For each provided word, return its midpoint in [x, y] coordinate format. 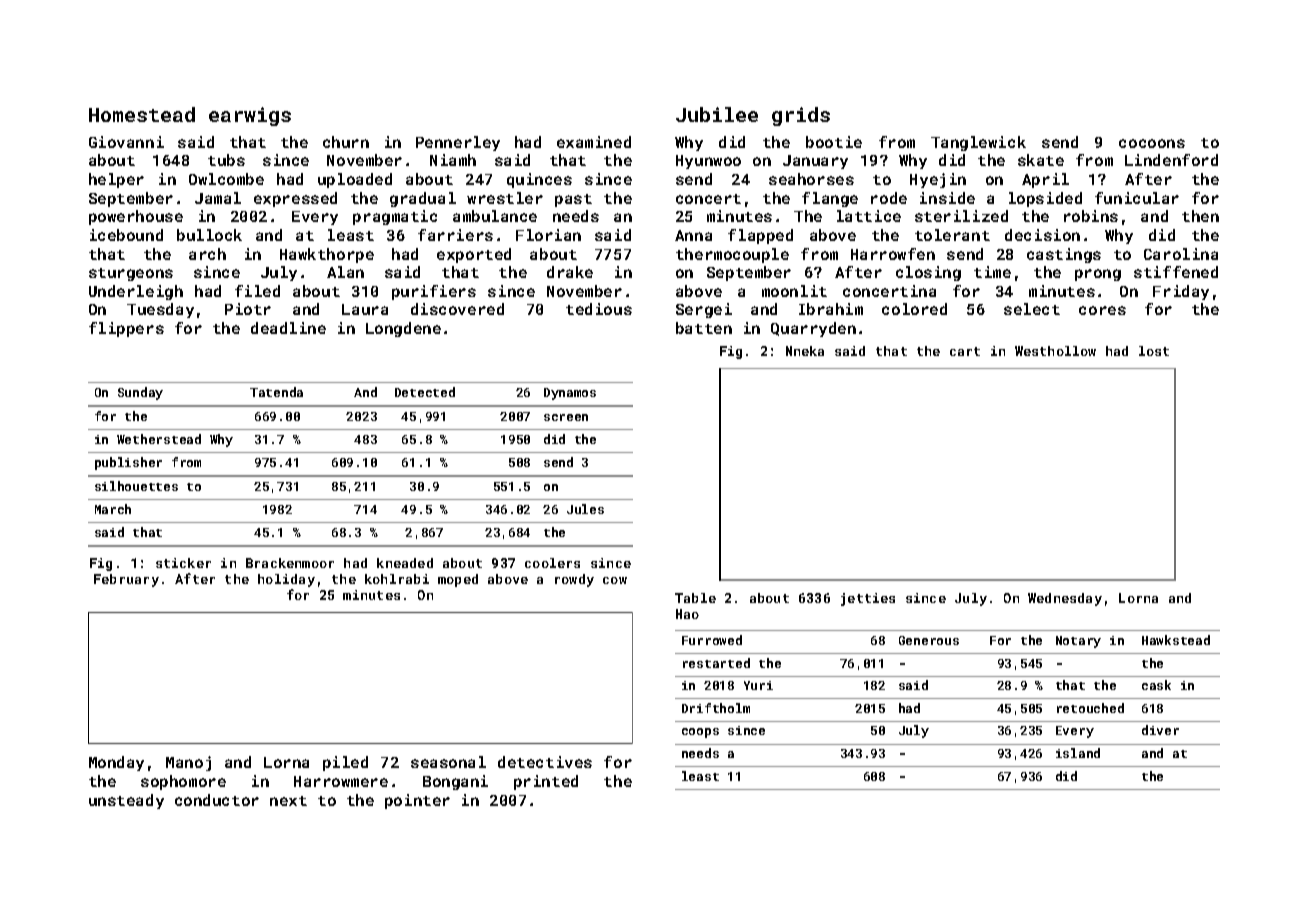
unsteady [126, 801]
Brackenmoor [290, 563]
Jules [585, 509]
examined [594, 142]
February [126, 580]
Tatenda [276, 392]
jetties [868, 599]
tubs [226, 160]
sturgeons [131, 274]
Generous [929, 640]
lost [1154, 351]
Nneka [805, 351]
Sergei [704, 310]
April [1045, 180]
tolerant [952, 235]
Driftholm [716, 708]
